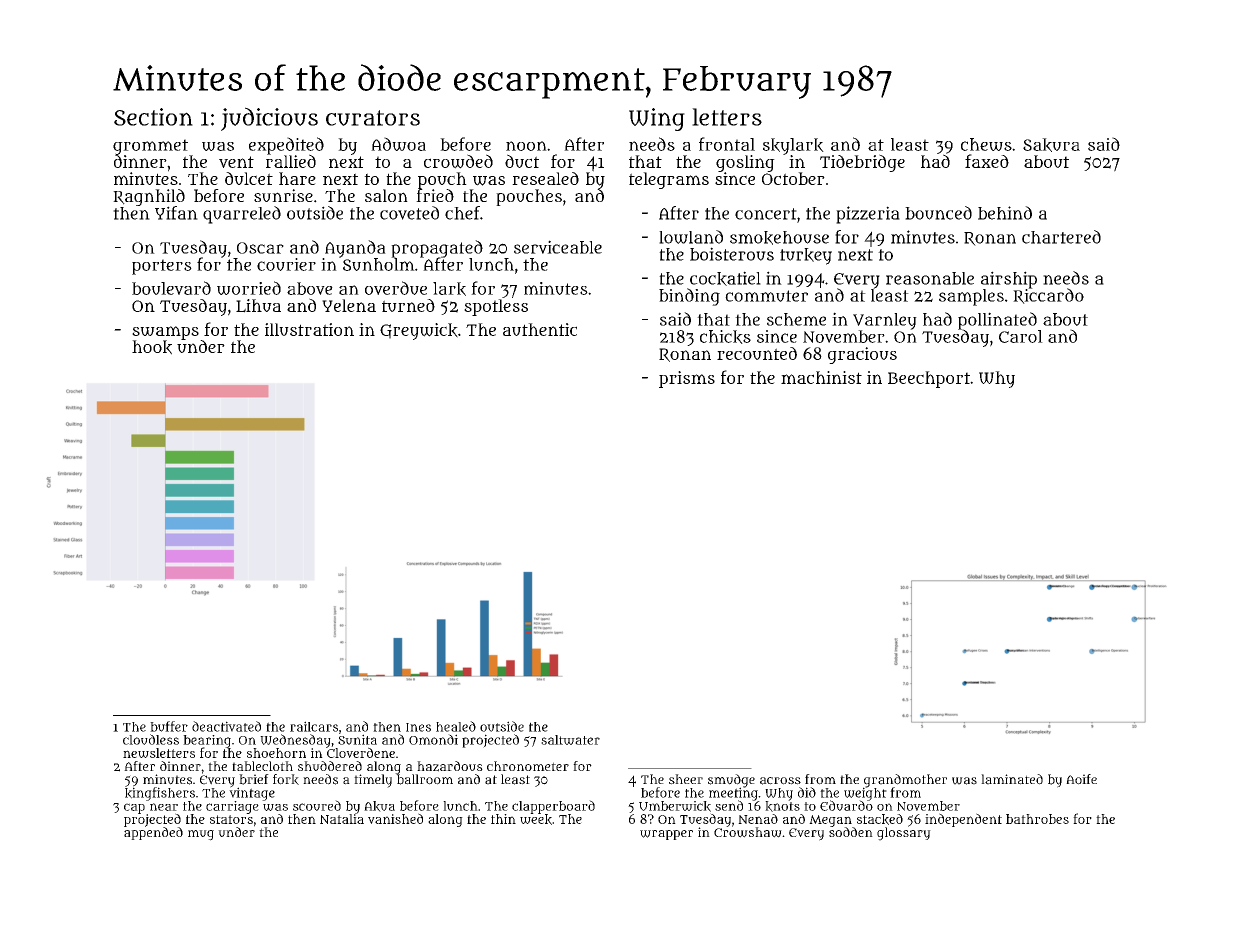  Describe the element at coordinates (885, 321) in the screenshot. I see `Varnley` at that location.
